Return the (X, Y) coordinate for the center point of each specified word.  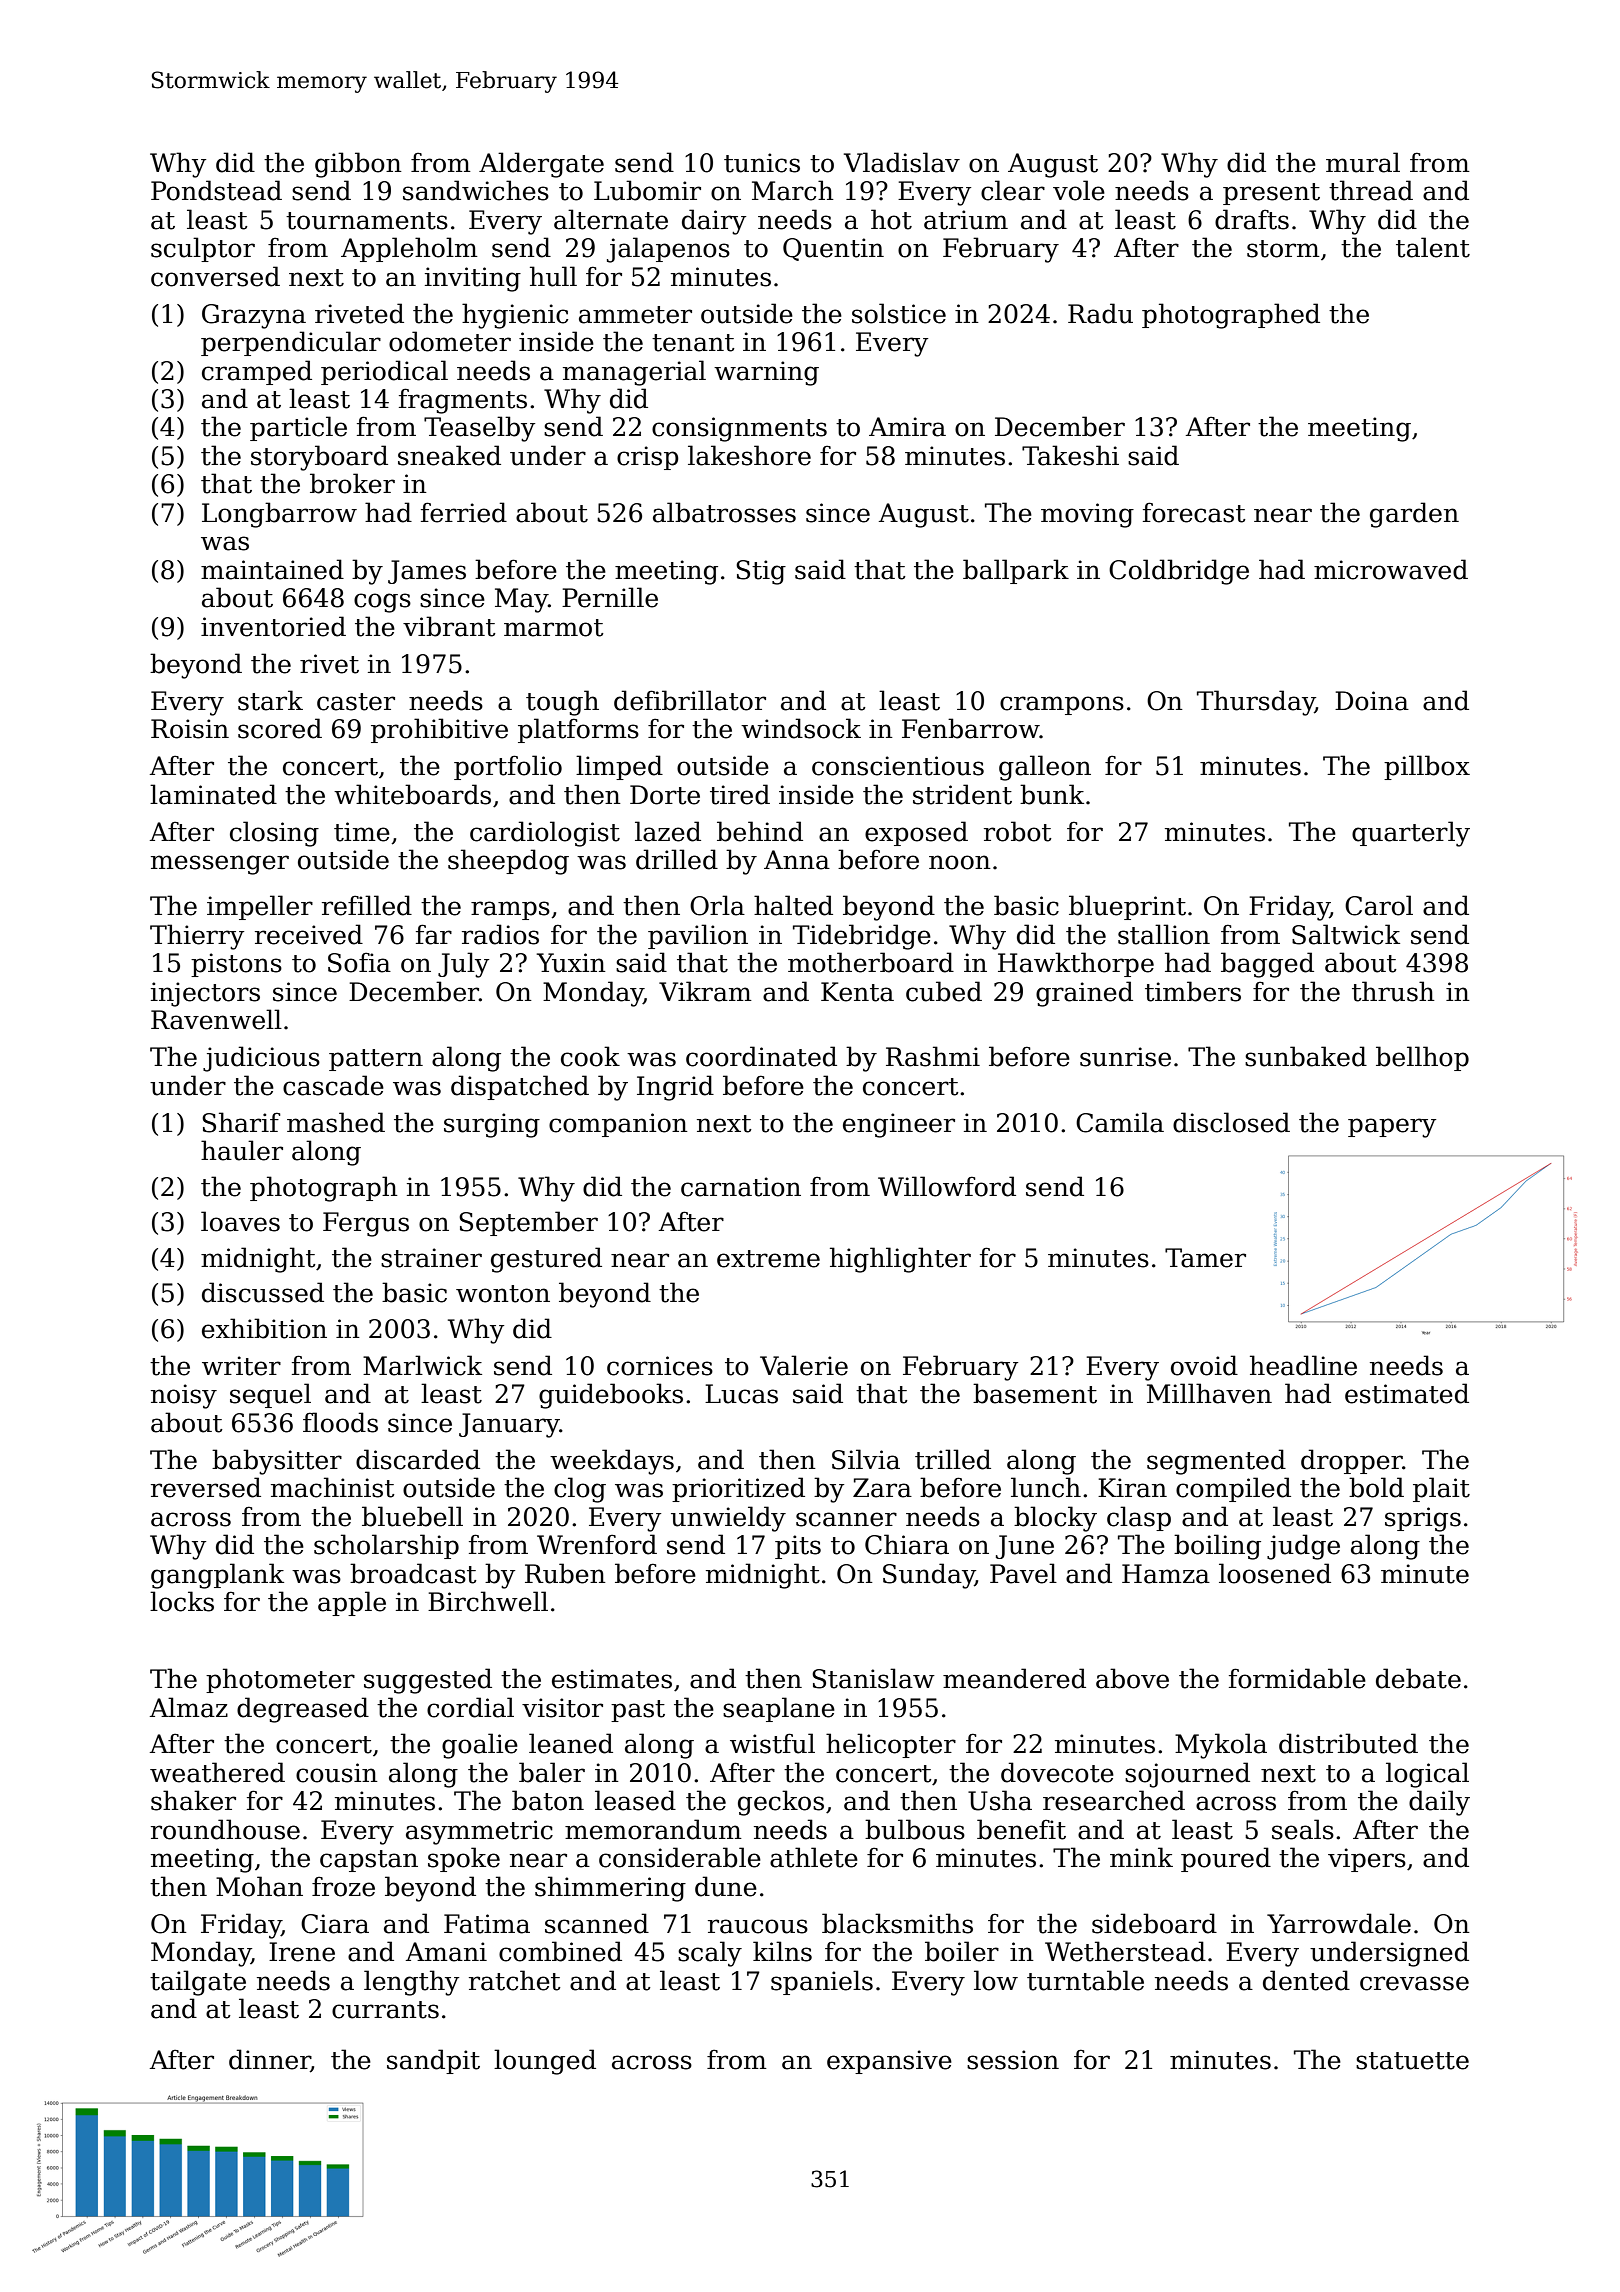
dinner (270, 2060)
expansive (889, 2062)
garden (1414, 515)
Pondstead (216, 190)
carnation (741, 1187)
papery (1392, 1128)
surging (492, 1125)
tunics (762, 163)
